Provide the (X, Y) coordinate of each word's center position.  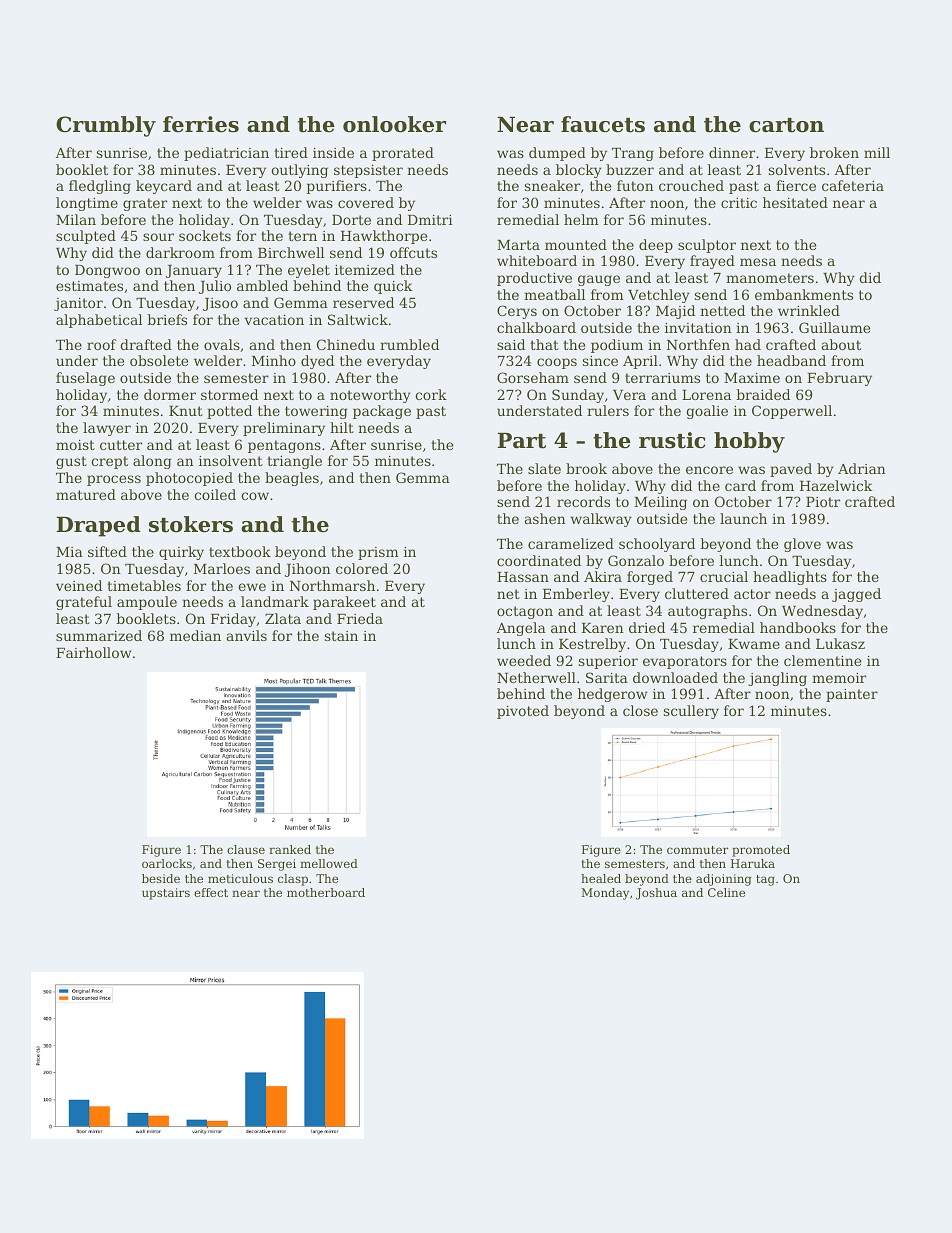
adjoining (723, 880)
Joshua (656, 894)
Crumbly (106, 126)
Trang (633, 154)
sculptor (707, 246)
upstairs (166, 894)
